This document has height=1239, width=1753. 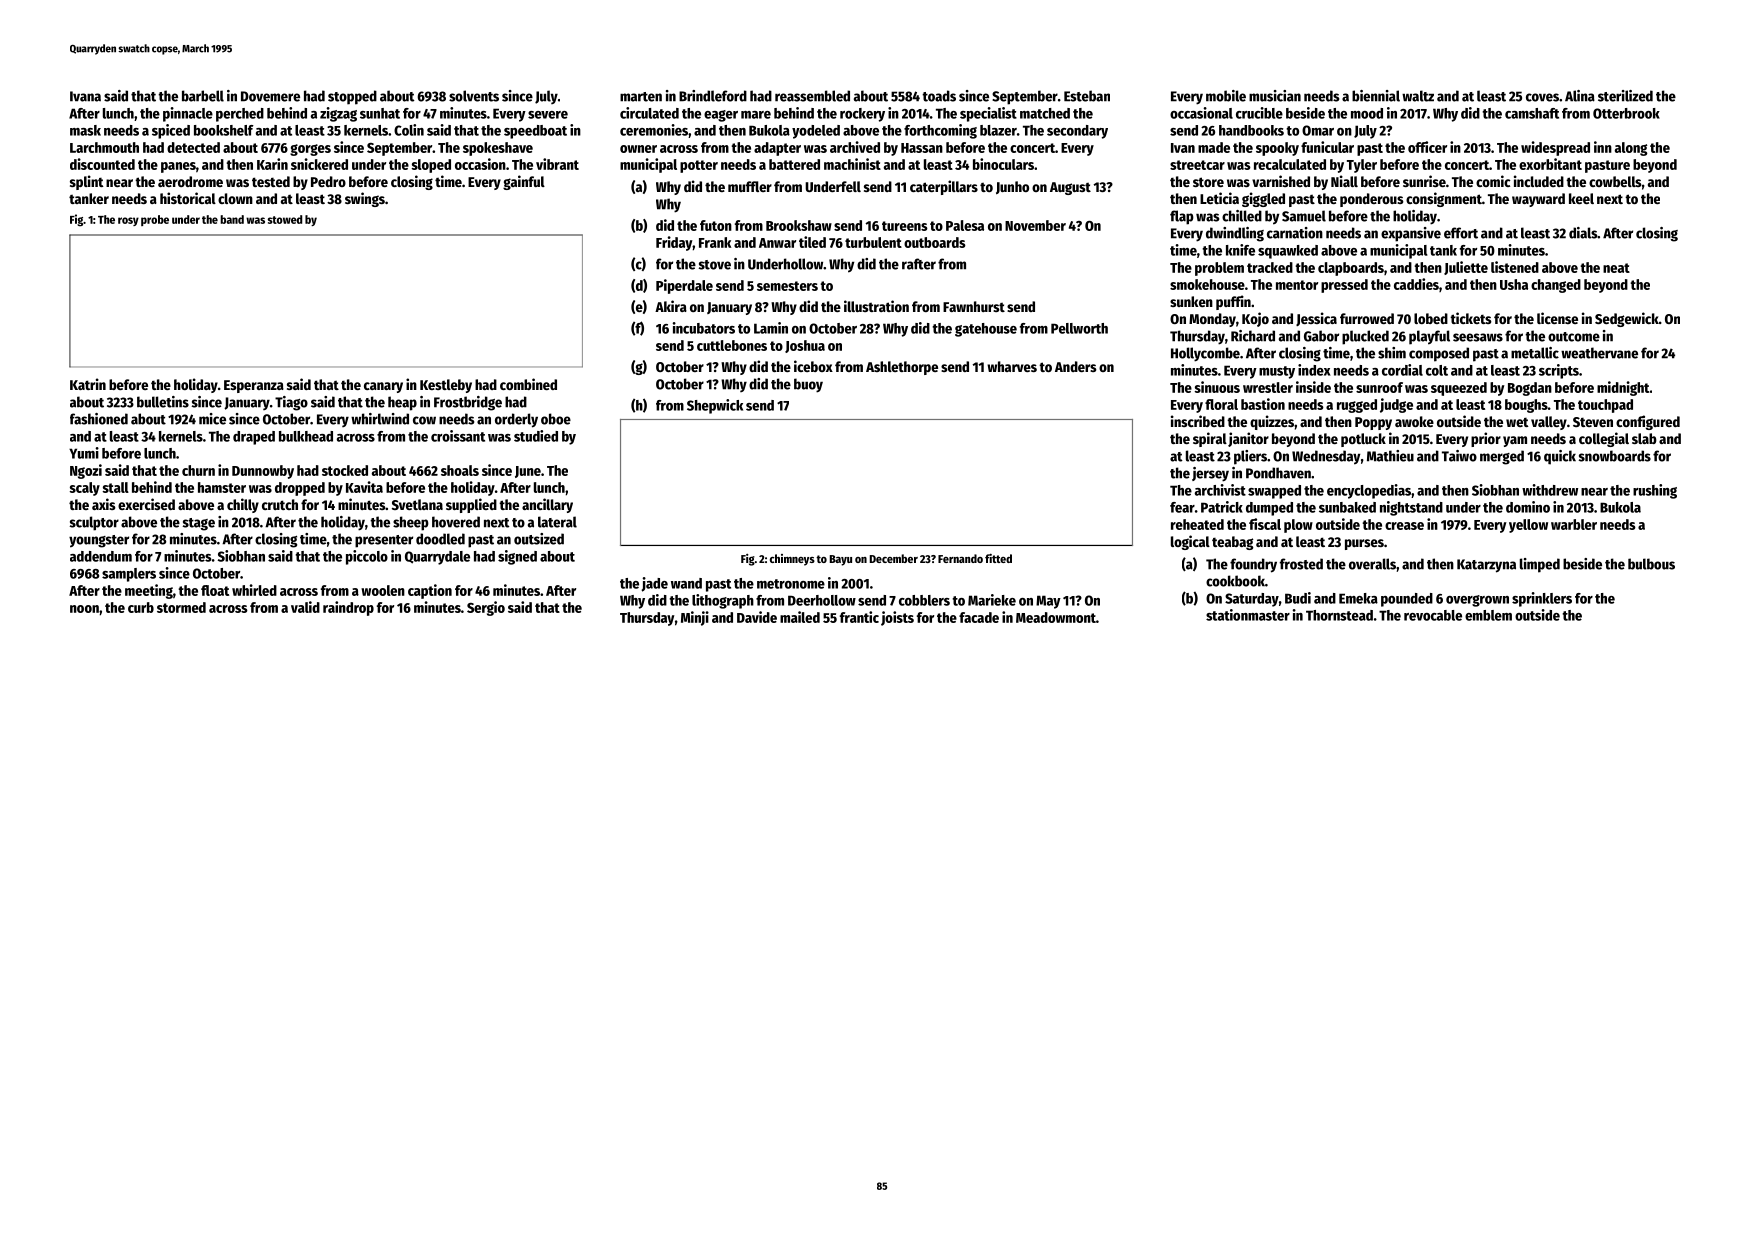 What do you see at coordinates (974, 306) in the document?
I see `Fawnhurst` at bounding box center [974, 306].
